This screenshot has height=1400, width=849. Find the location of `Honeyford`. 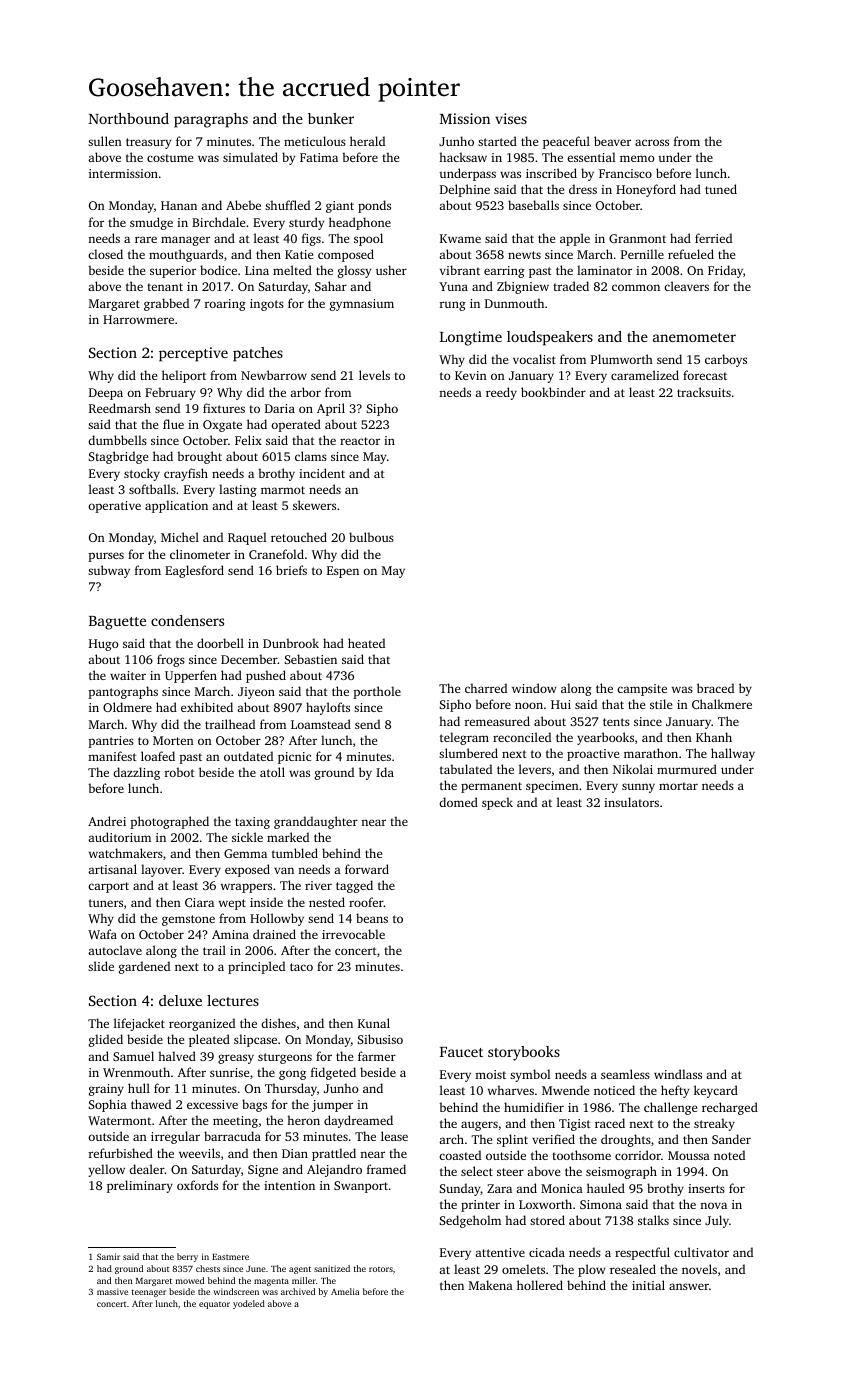

Honeyford is located at coordinates (646, 190).
